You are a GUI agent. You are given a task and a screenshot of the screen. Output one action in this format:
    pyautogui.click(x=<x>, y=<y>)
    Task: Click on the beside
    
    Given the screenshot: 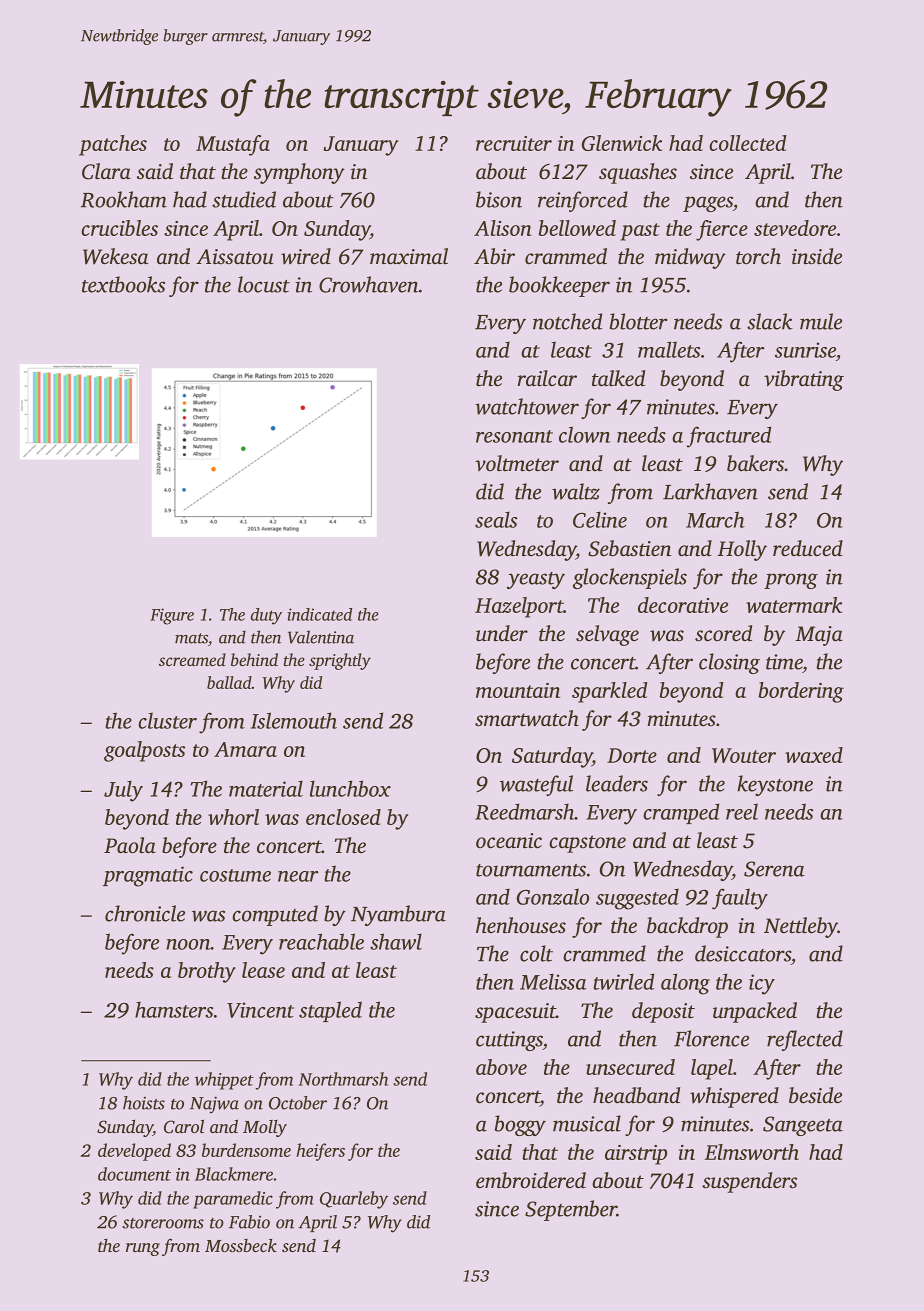 What is the action you would take?
    pyautogui.click(x=815, y=1095)
